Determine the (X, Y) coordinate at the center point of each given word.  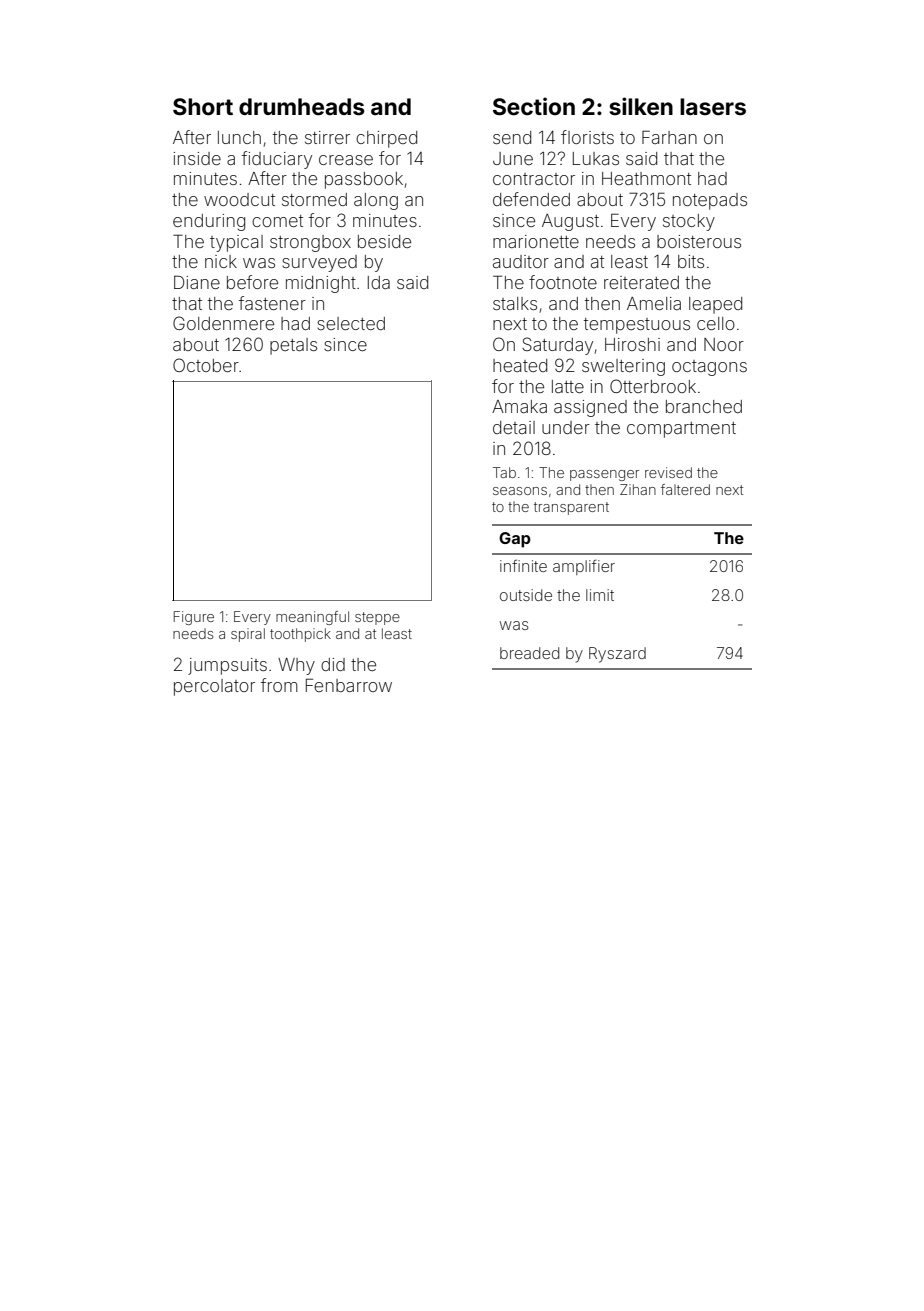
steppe (377, 618)
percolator (214, 687)
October (206, 365)
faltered (685, 489)
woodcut (239, 199)
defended (531, 199)
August (570, 222)
